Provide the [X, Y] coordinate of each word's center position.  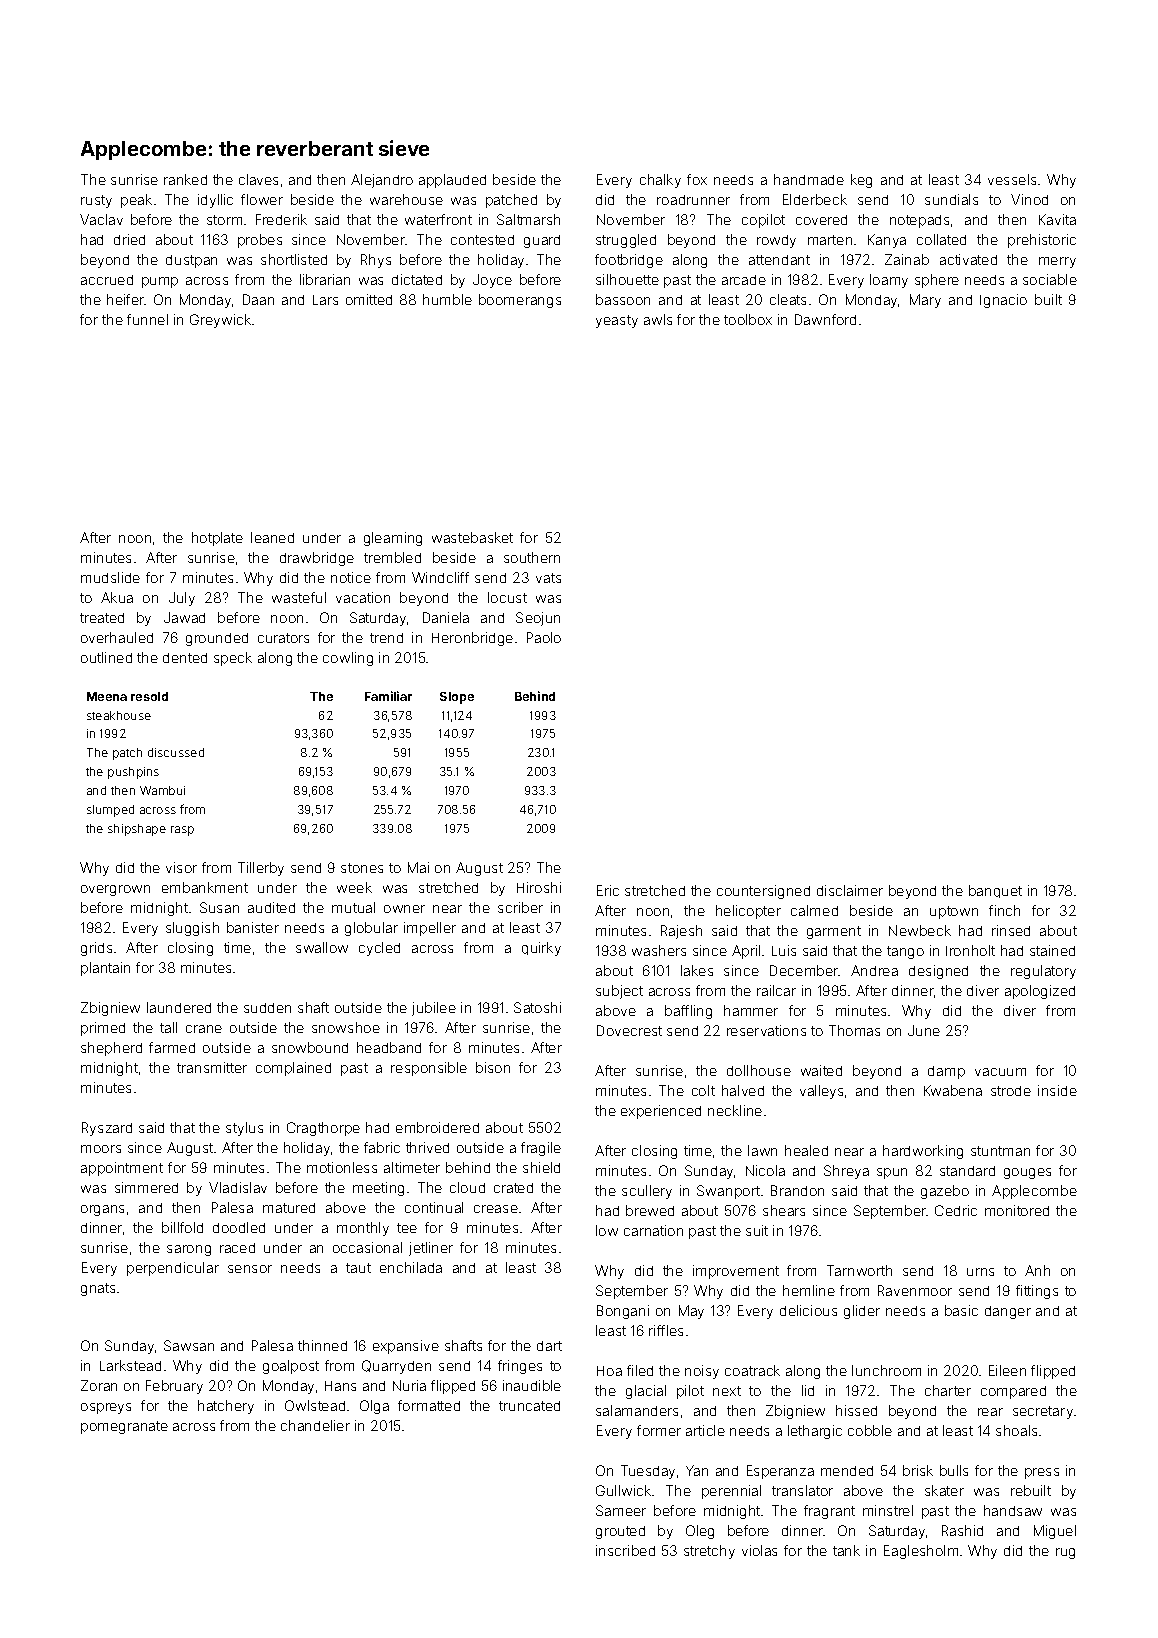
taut [358, 1268]
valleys [821, 1092]
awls [658, 319]
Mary [925, 301]
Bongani [623, 1312]
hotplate [217, 539]
